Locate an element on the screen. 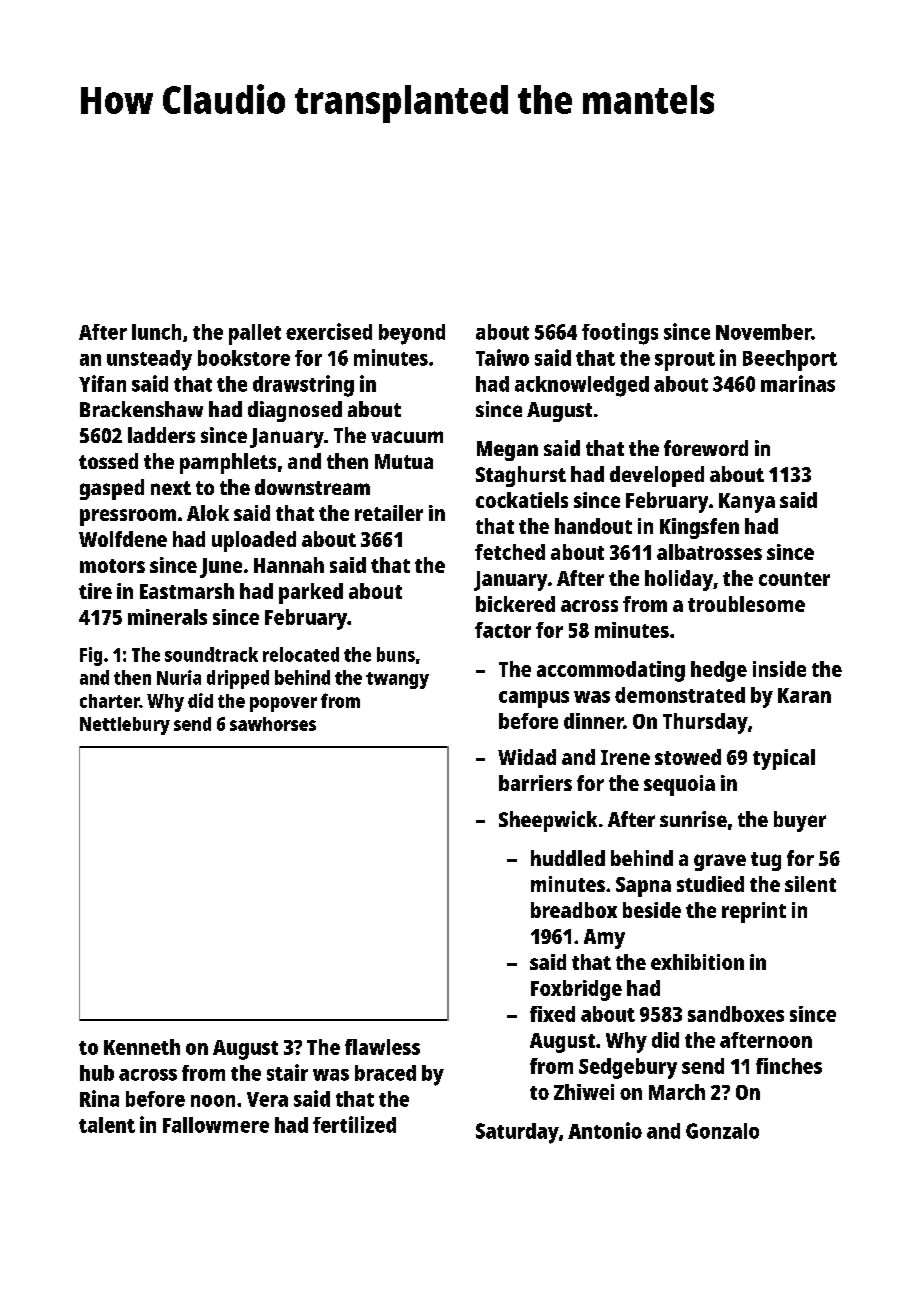 This screenshot has width=924, height=1311. twangy is located at coordinates (397, 680).
